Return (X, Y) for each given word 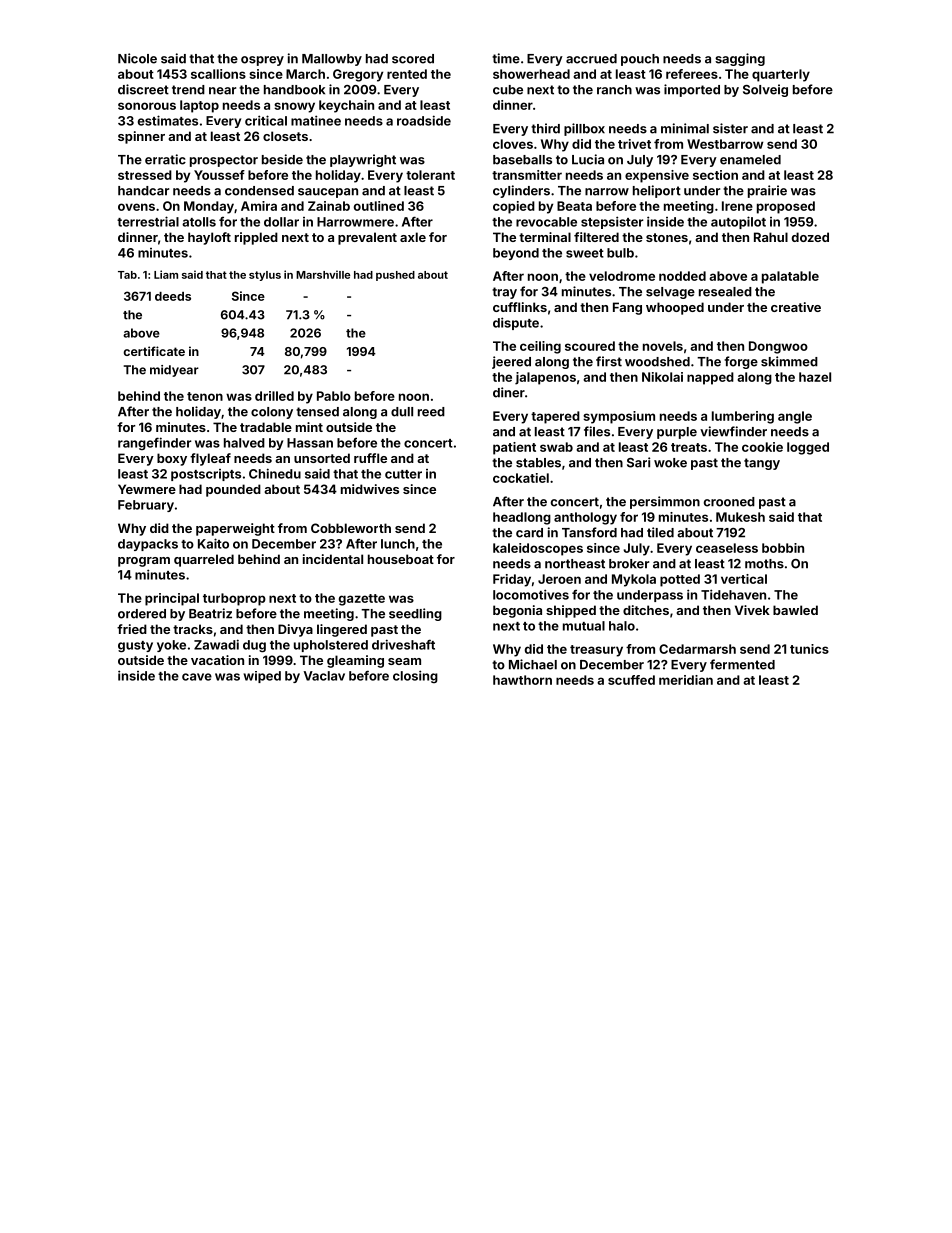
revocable (546, 222)
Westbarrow (725, 144)
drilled (274, 396)
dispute (516, 323)
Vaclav (324, 676)
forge (741, 362)
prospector (224, 161)
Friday (512, 580)
